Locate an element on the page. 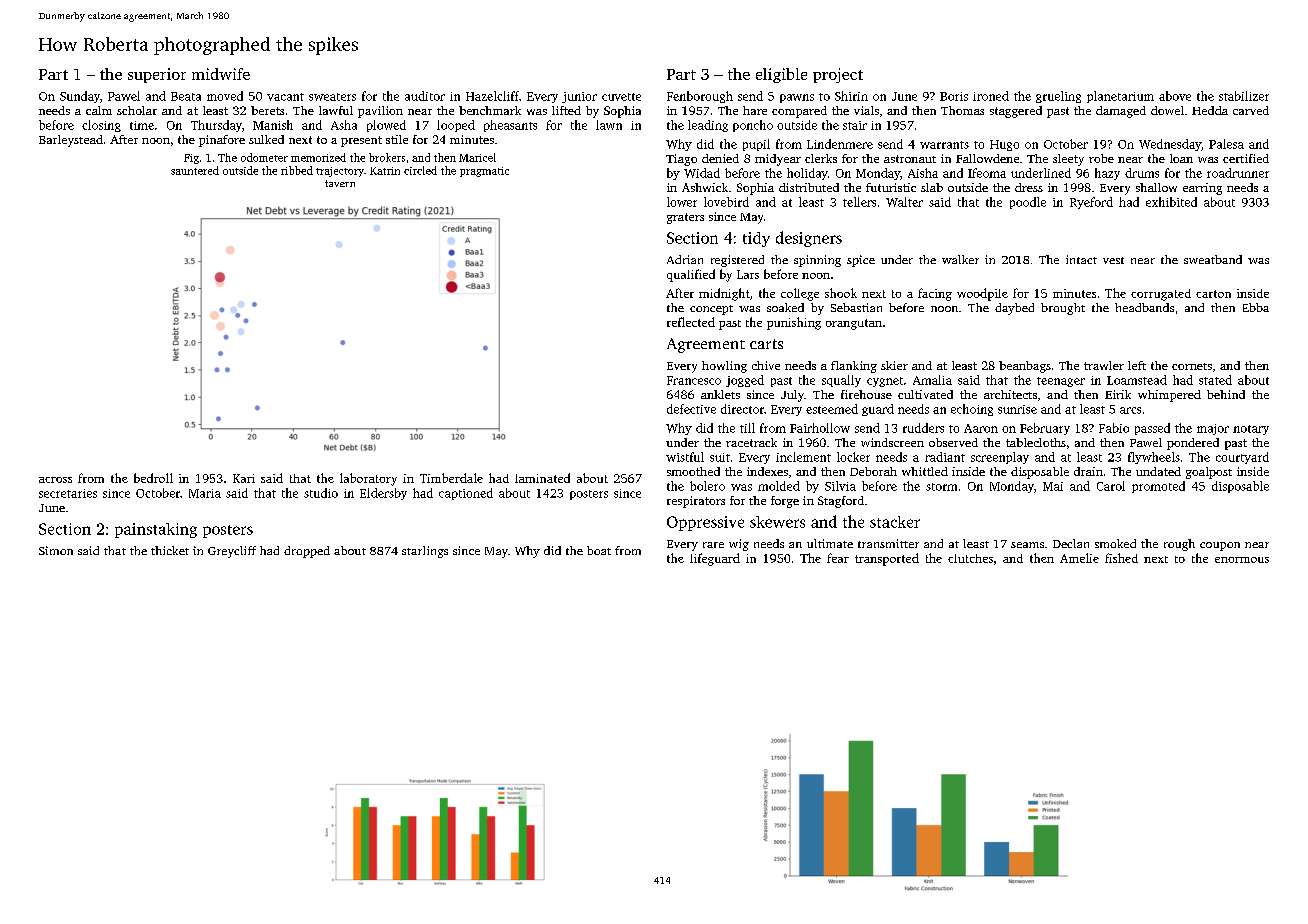 This page has width=1308, height=924. clutches is located at coordinates (970, 558).
